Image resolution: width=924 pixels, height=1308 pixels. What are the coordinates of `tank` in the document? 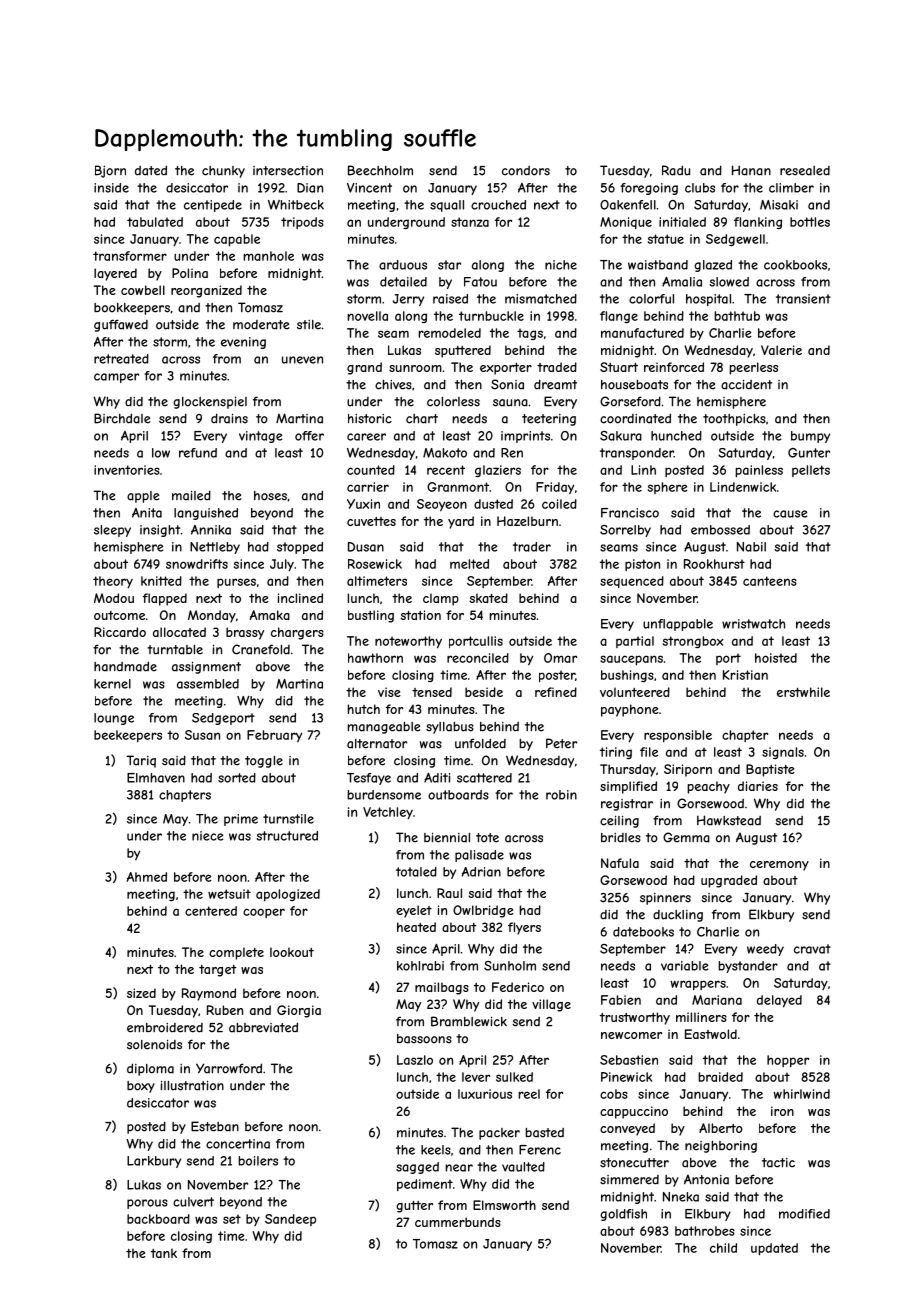 It's located at (164, 1253).
